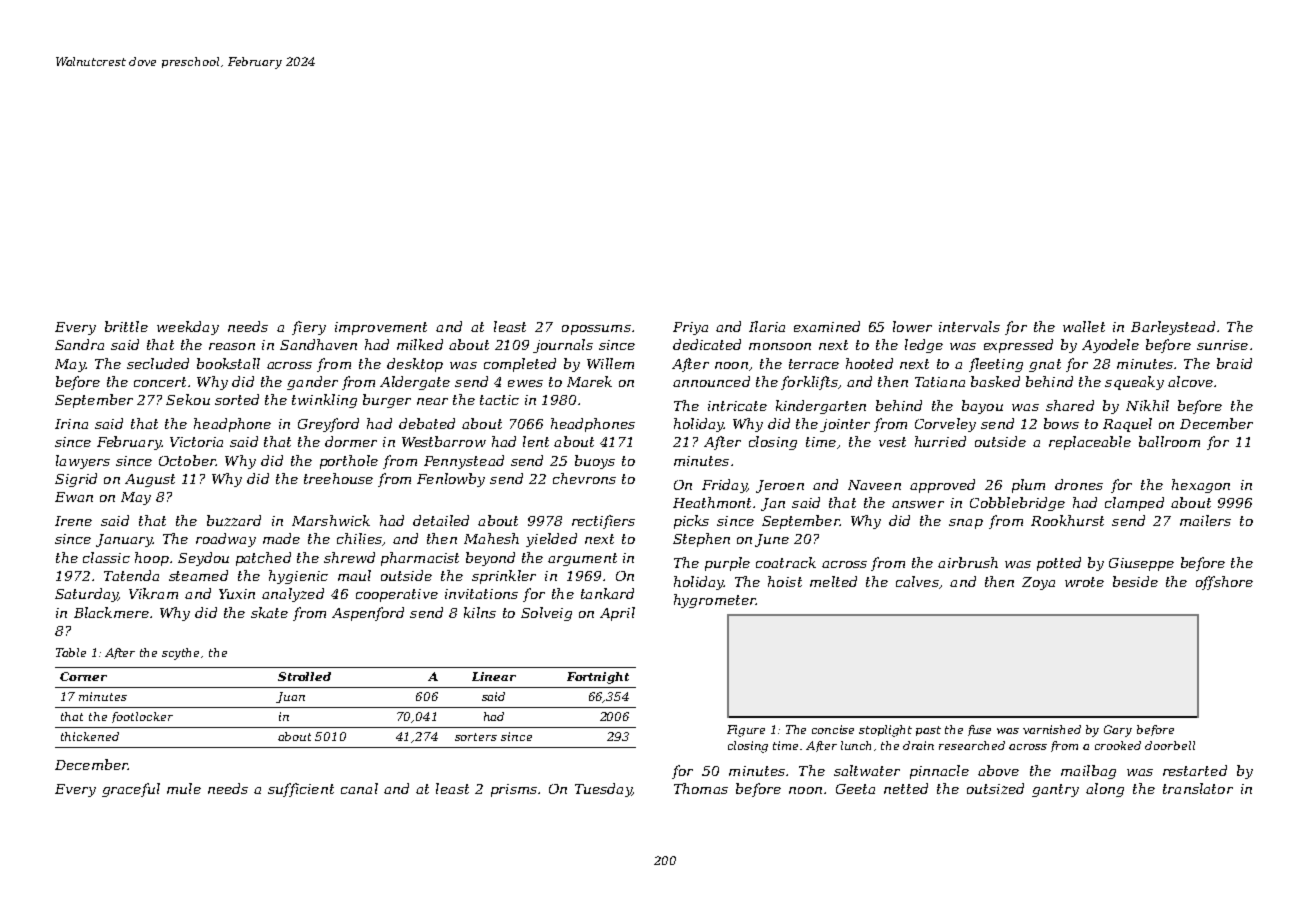 The width and height of the screenshot is (1308, 924). I want to click on Fortnight, so click(598, 678).
